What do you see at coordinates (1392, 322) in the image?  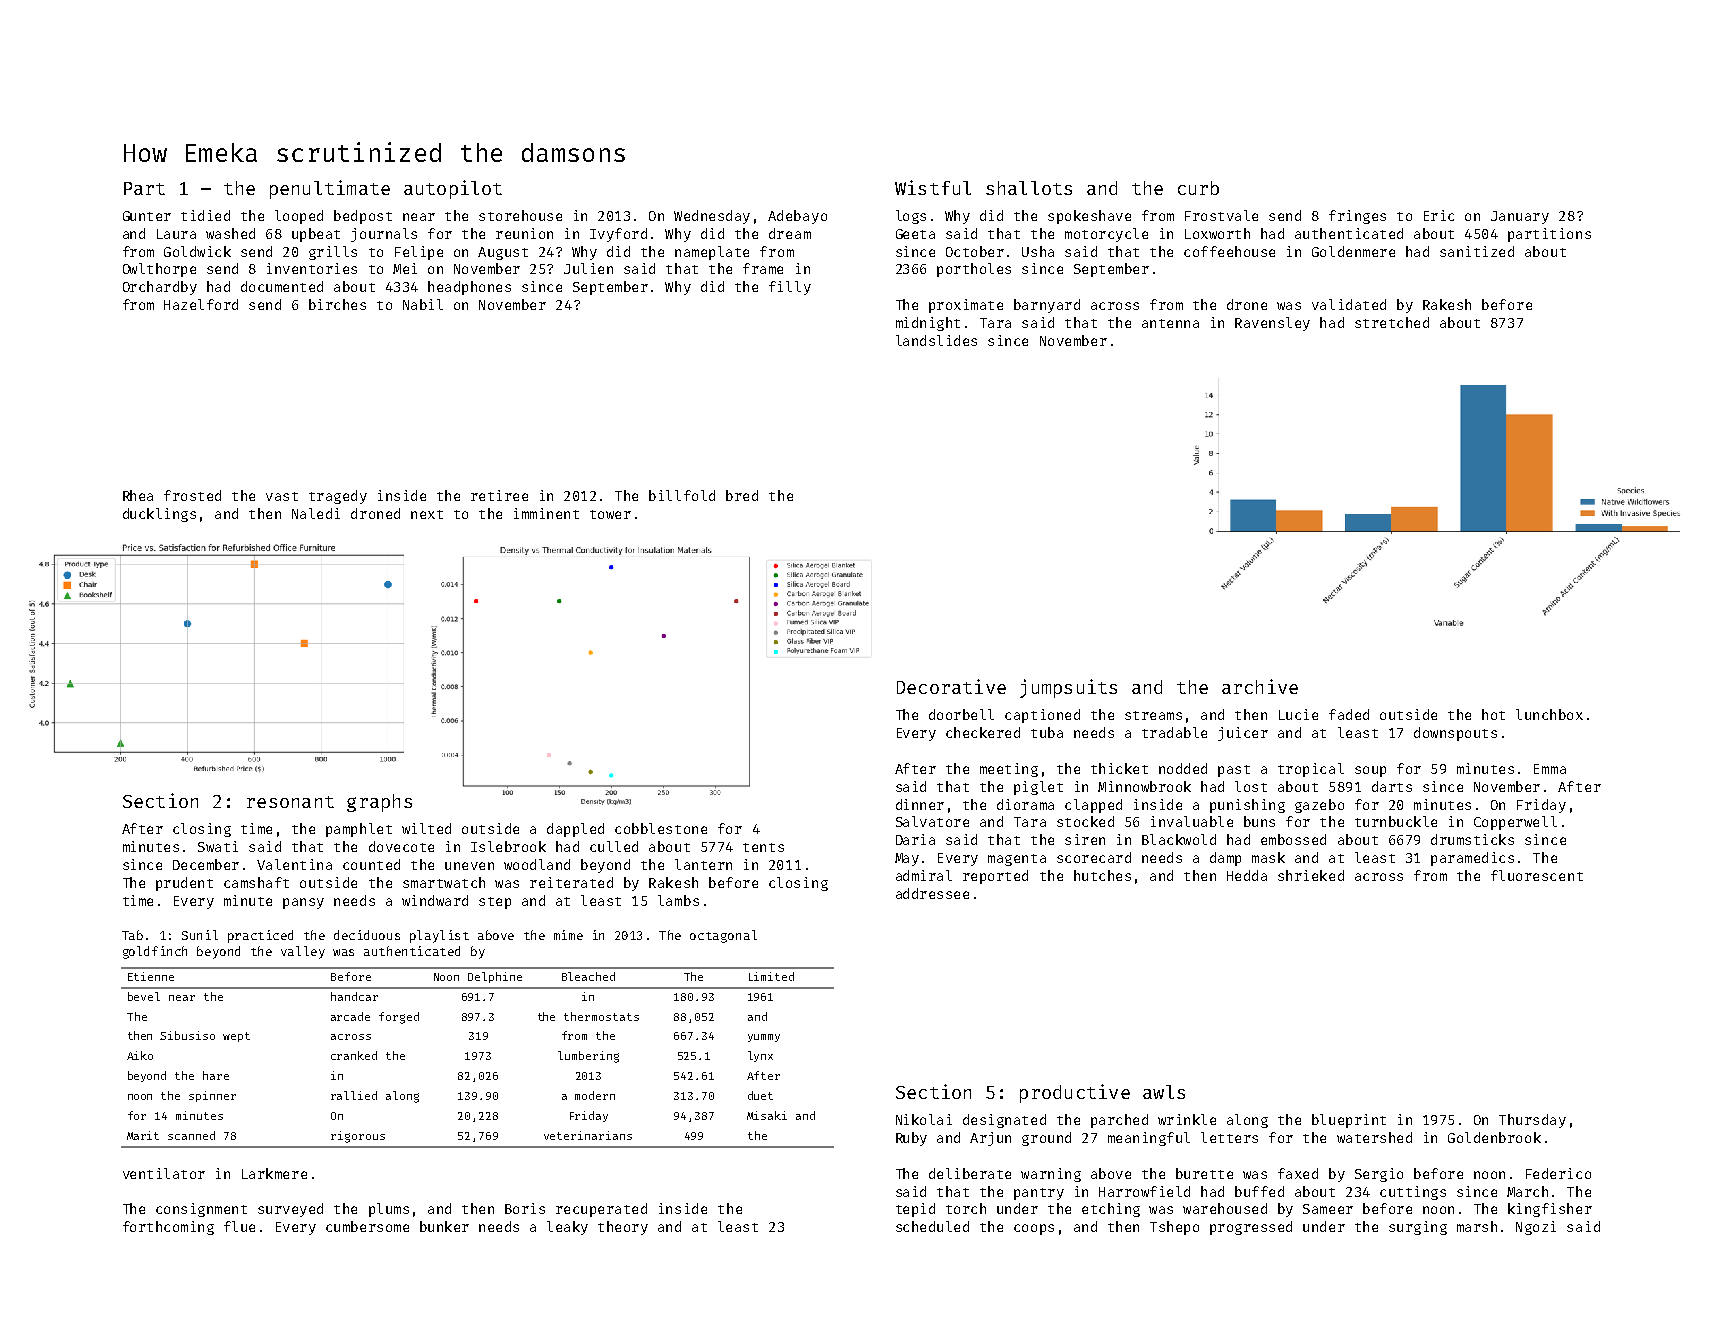 I see `stretched` at bounding box center [1392, 322].
